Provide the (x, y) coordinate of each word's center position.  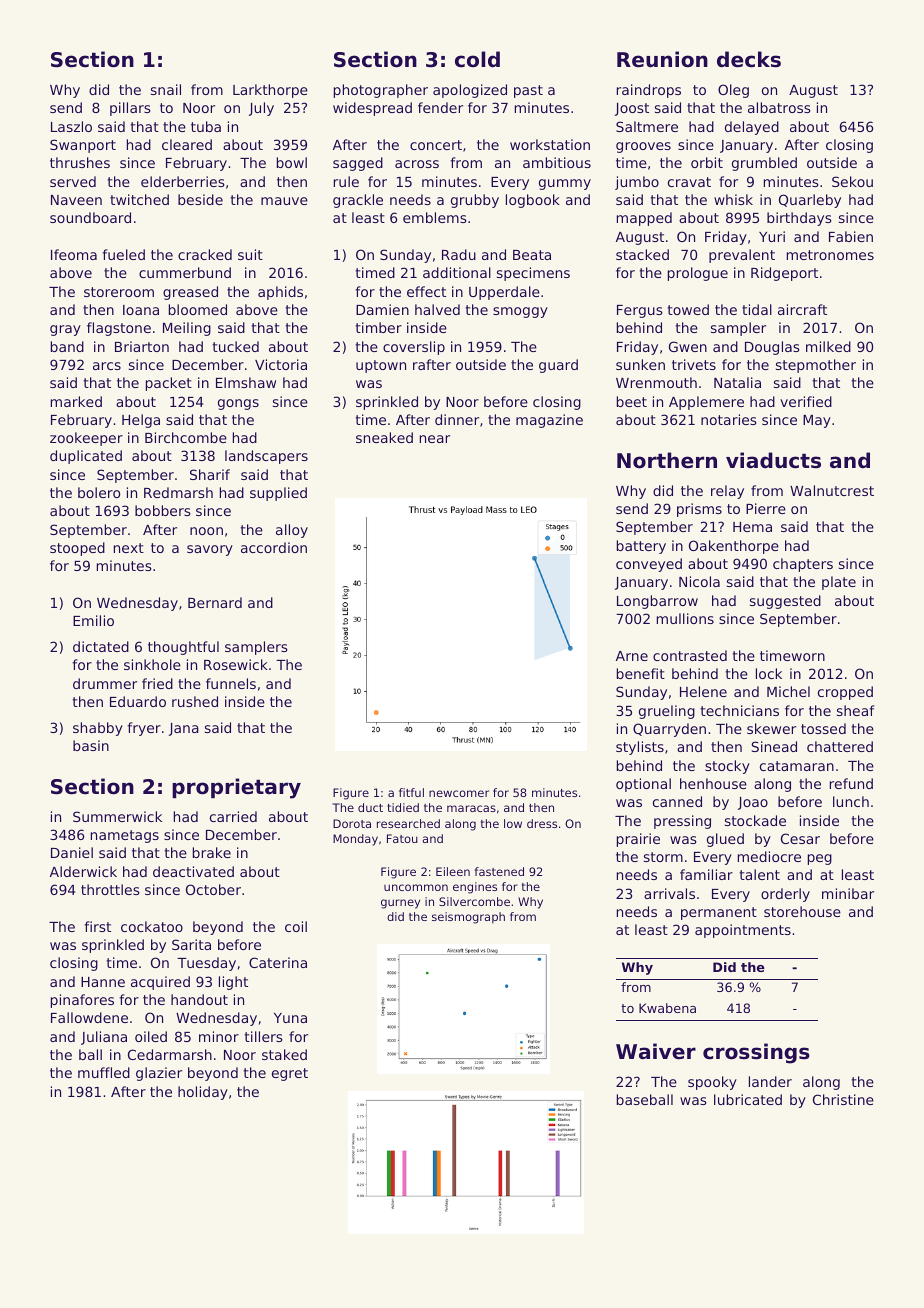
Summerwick (117, 816)
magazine (549, 421)
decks (749, 59)
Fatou (402, 838)
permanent (719, 913)
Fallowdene (89, 1017)
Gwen (688, 346)
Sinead (774, 746)
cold (477, 59)
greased (190, 293)
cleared (187, 144)
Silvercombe (474, 901)
